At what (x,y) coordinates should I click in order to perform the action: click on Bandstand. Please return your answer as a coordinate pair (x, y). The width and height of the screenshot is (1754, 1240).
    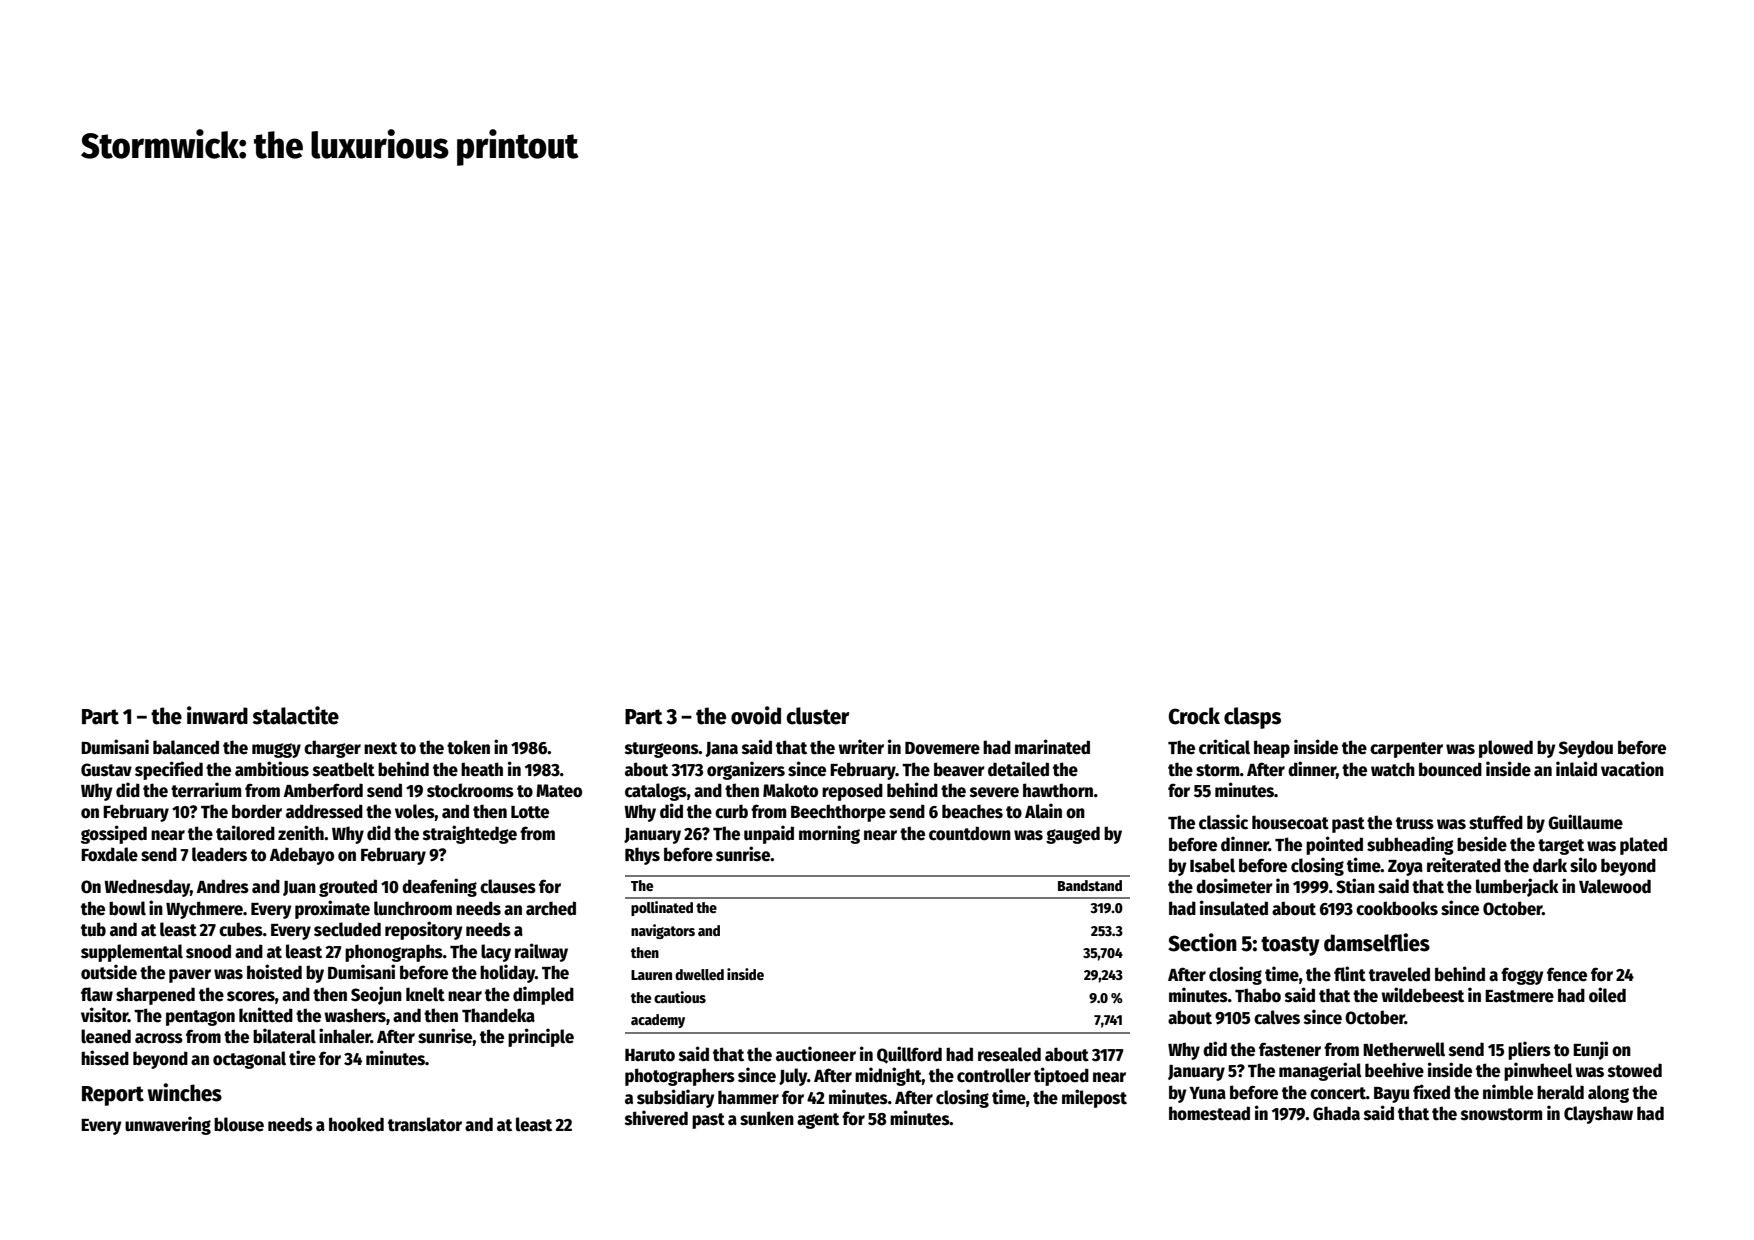
    Looking at the image, I should click on (1090, 885).
